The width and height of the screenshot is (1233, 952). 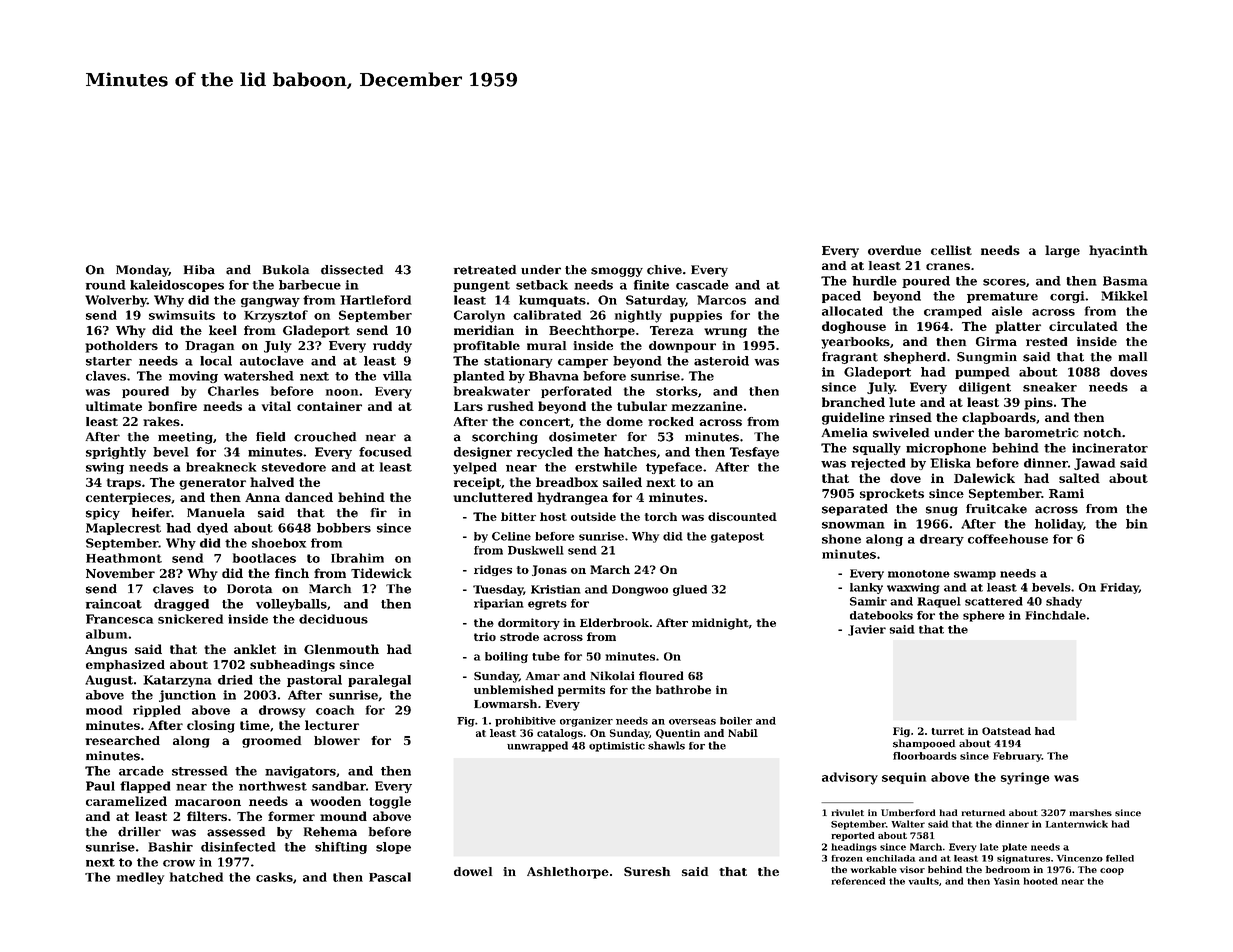 What do you see at coordinates (894, 250) in the screenshot?
I see `overdue` at bounding box center [894, 250].
